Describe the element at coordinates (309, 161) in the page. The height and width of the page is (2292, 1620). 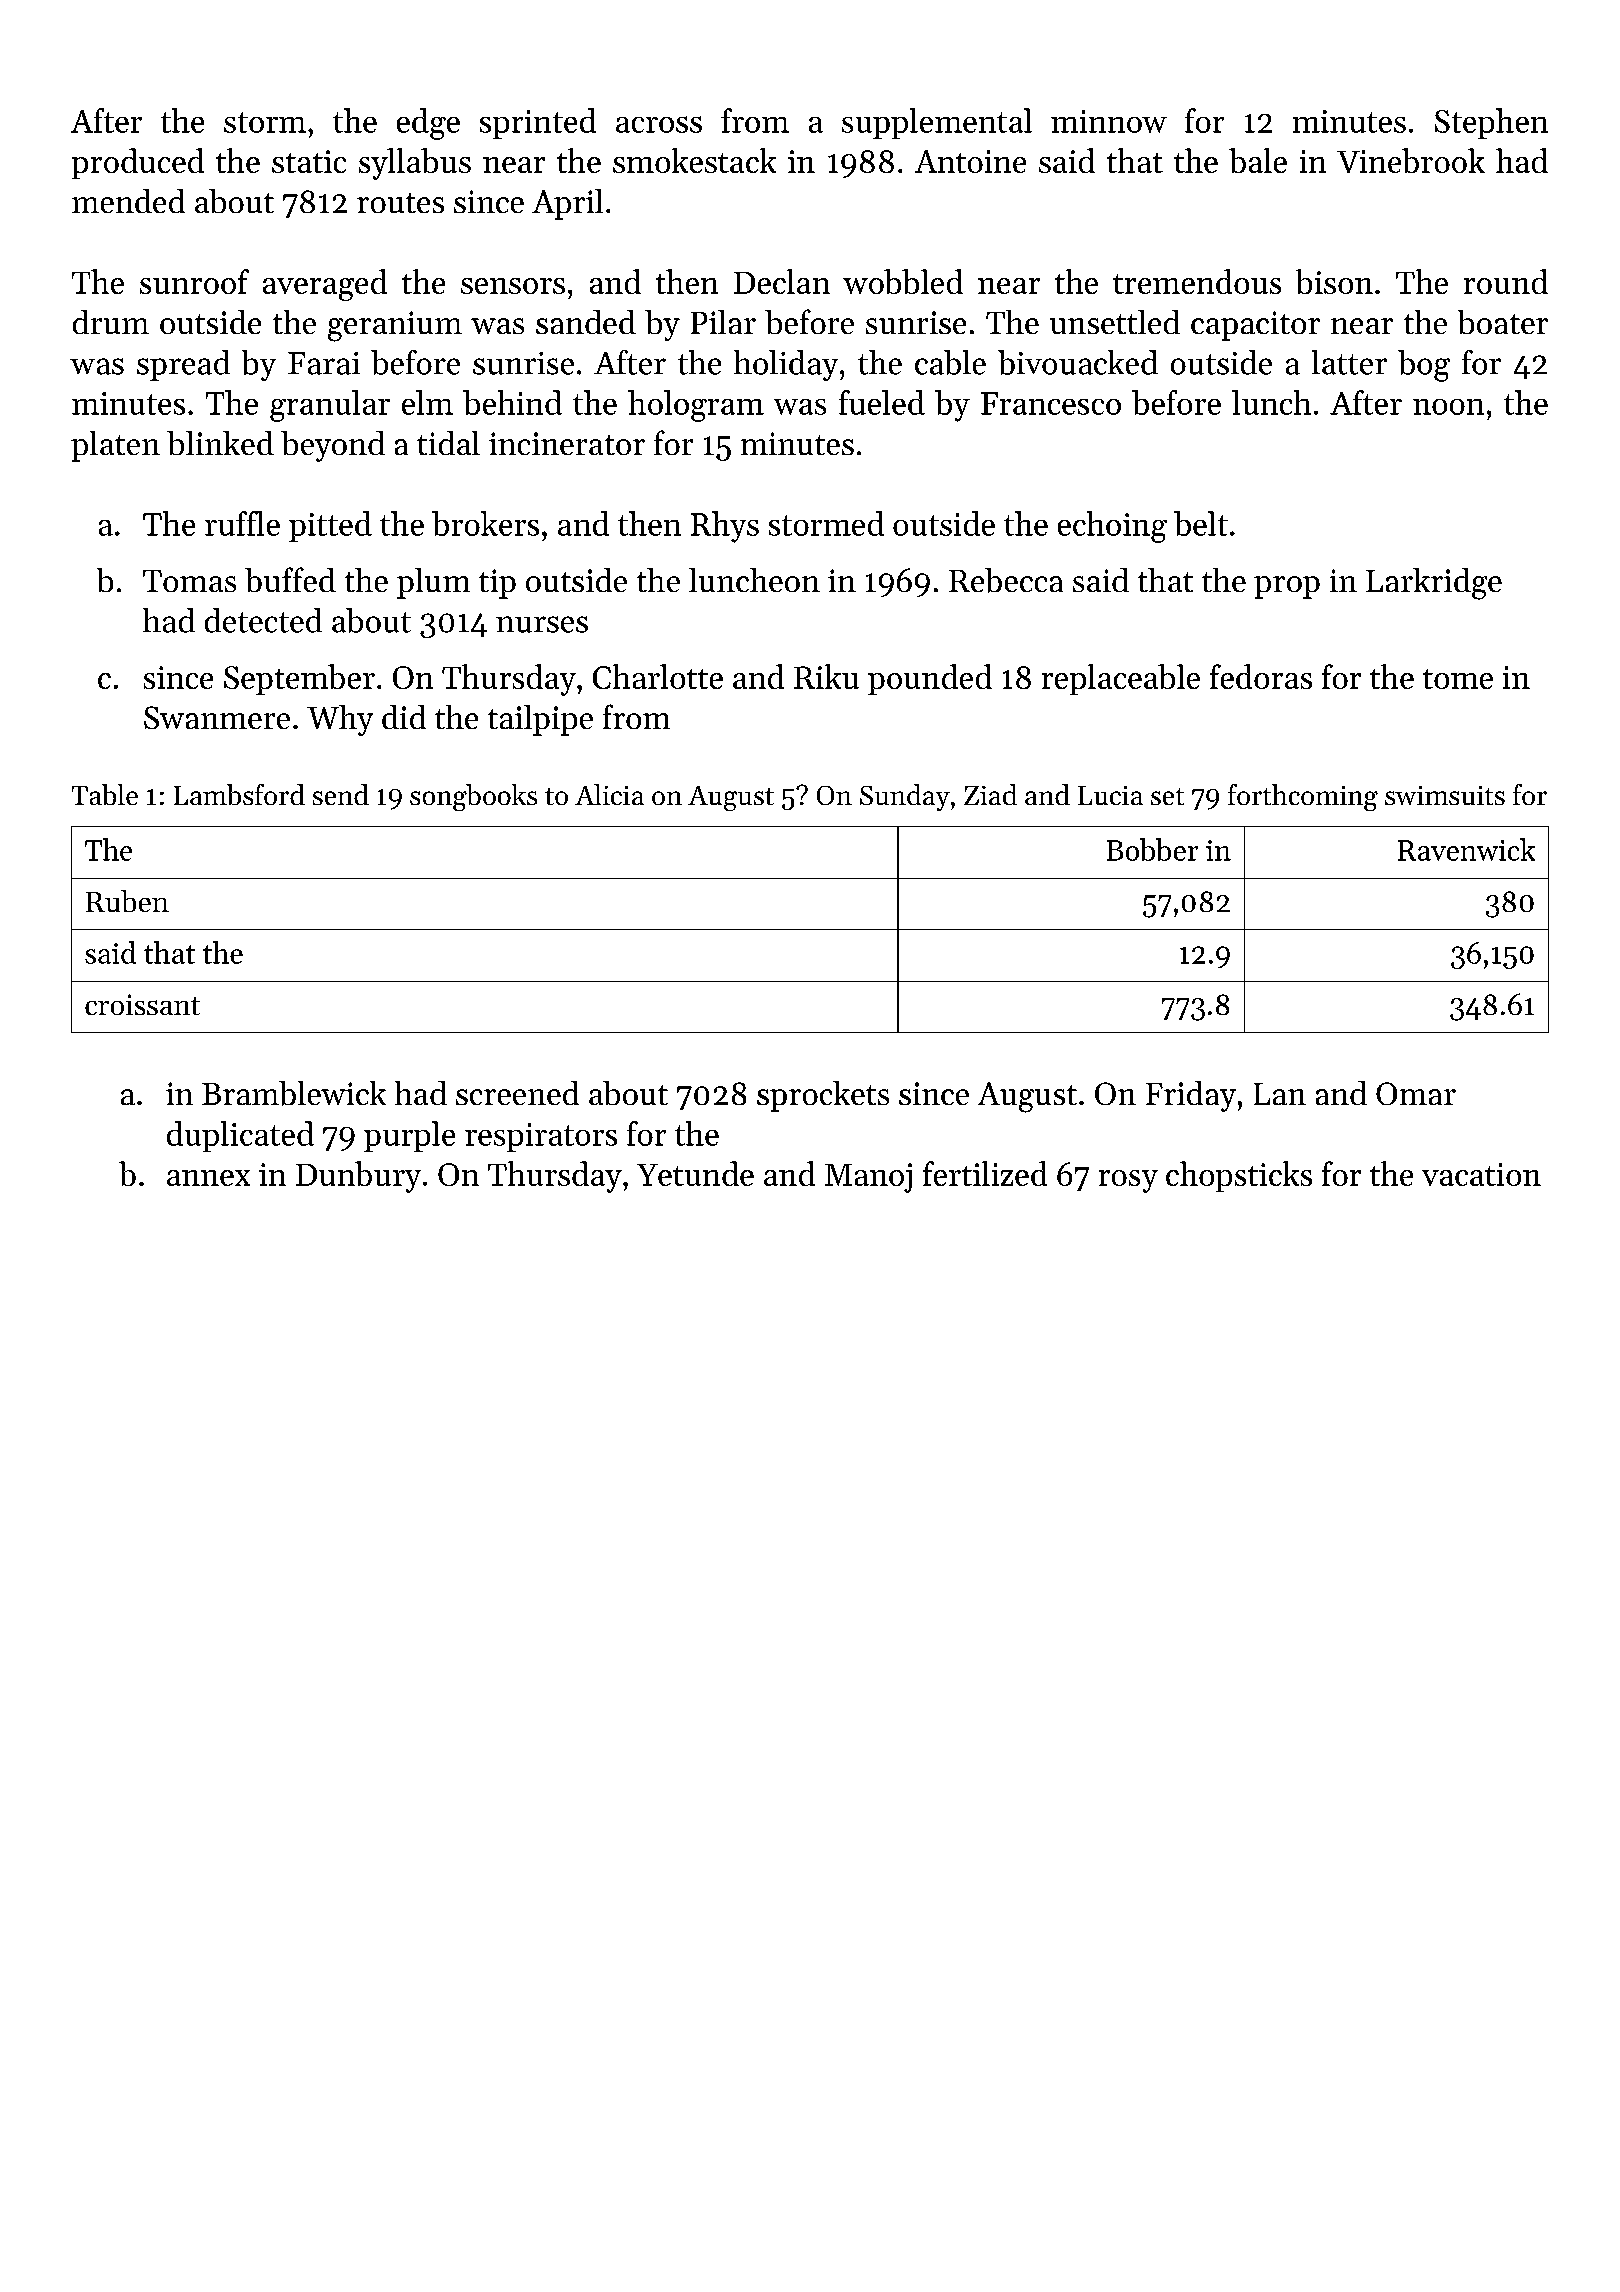
I see `static` at that location.
